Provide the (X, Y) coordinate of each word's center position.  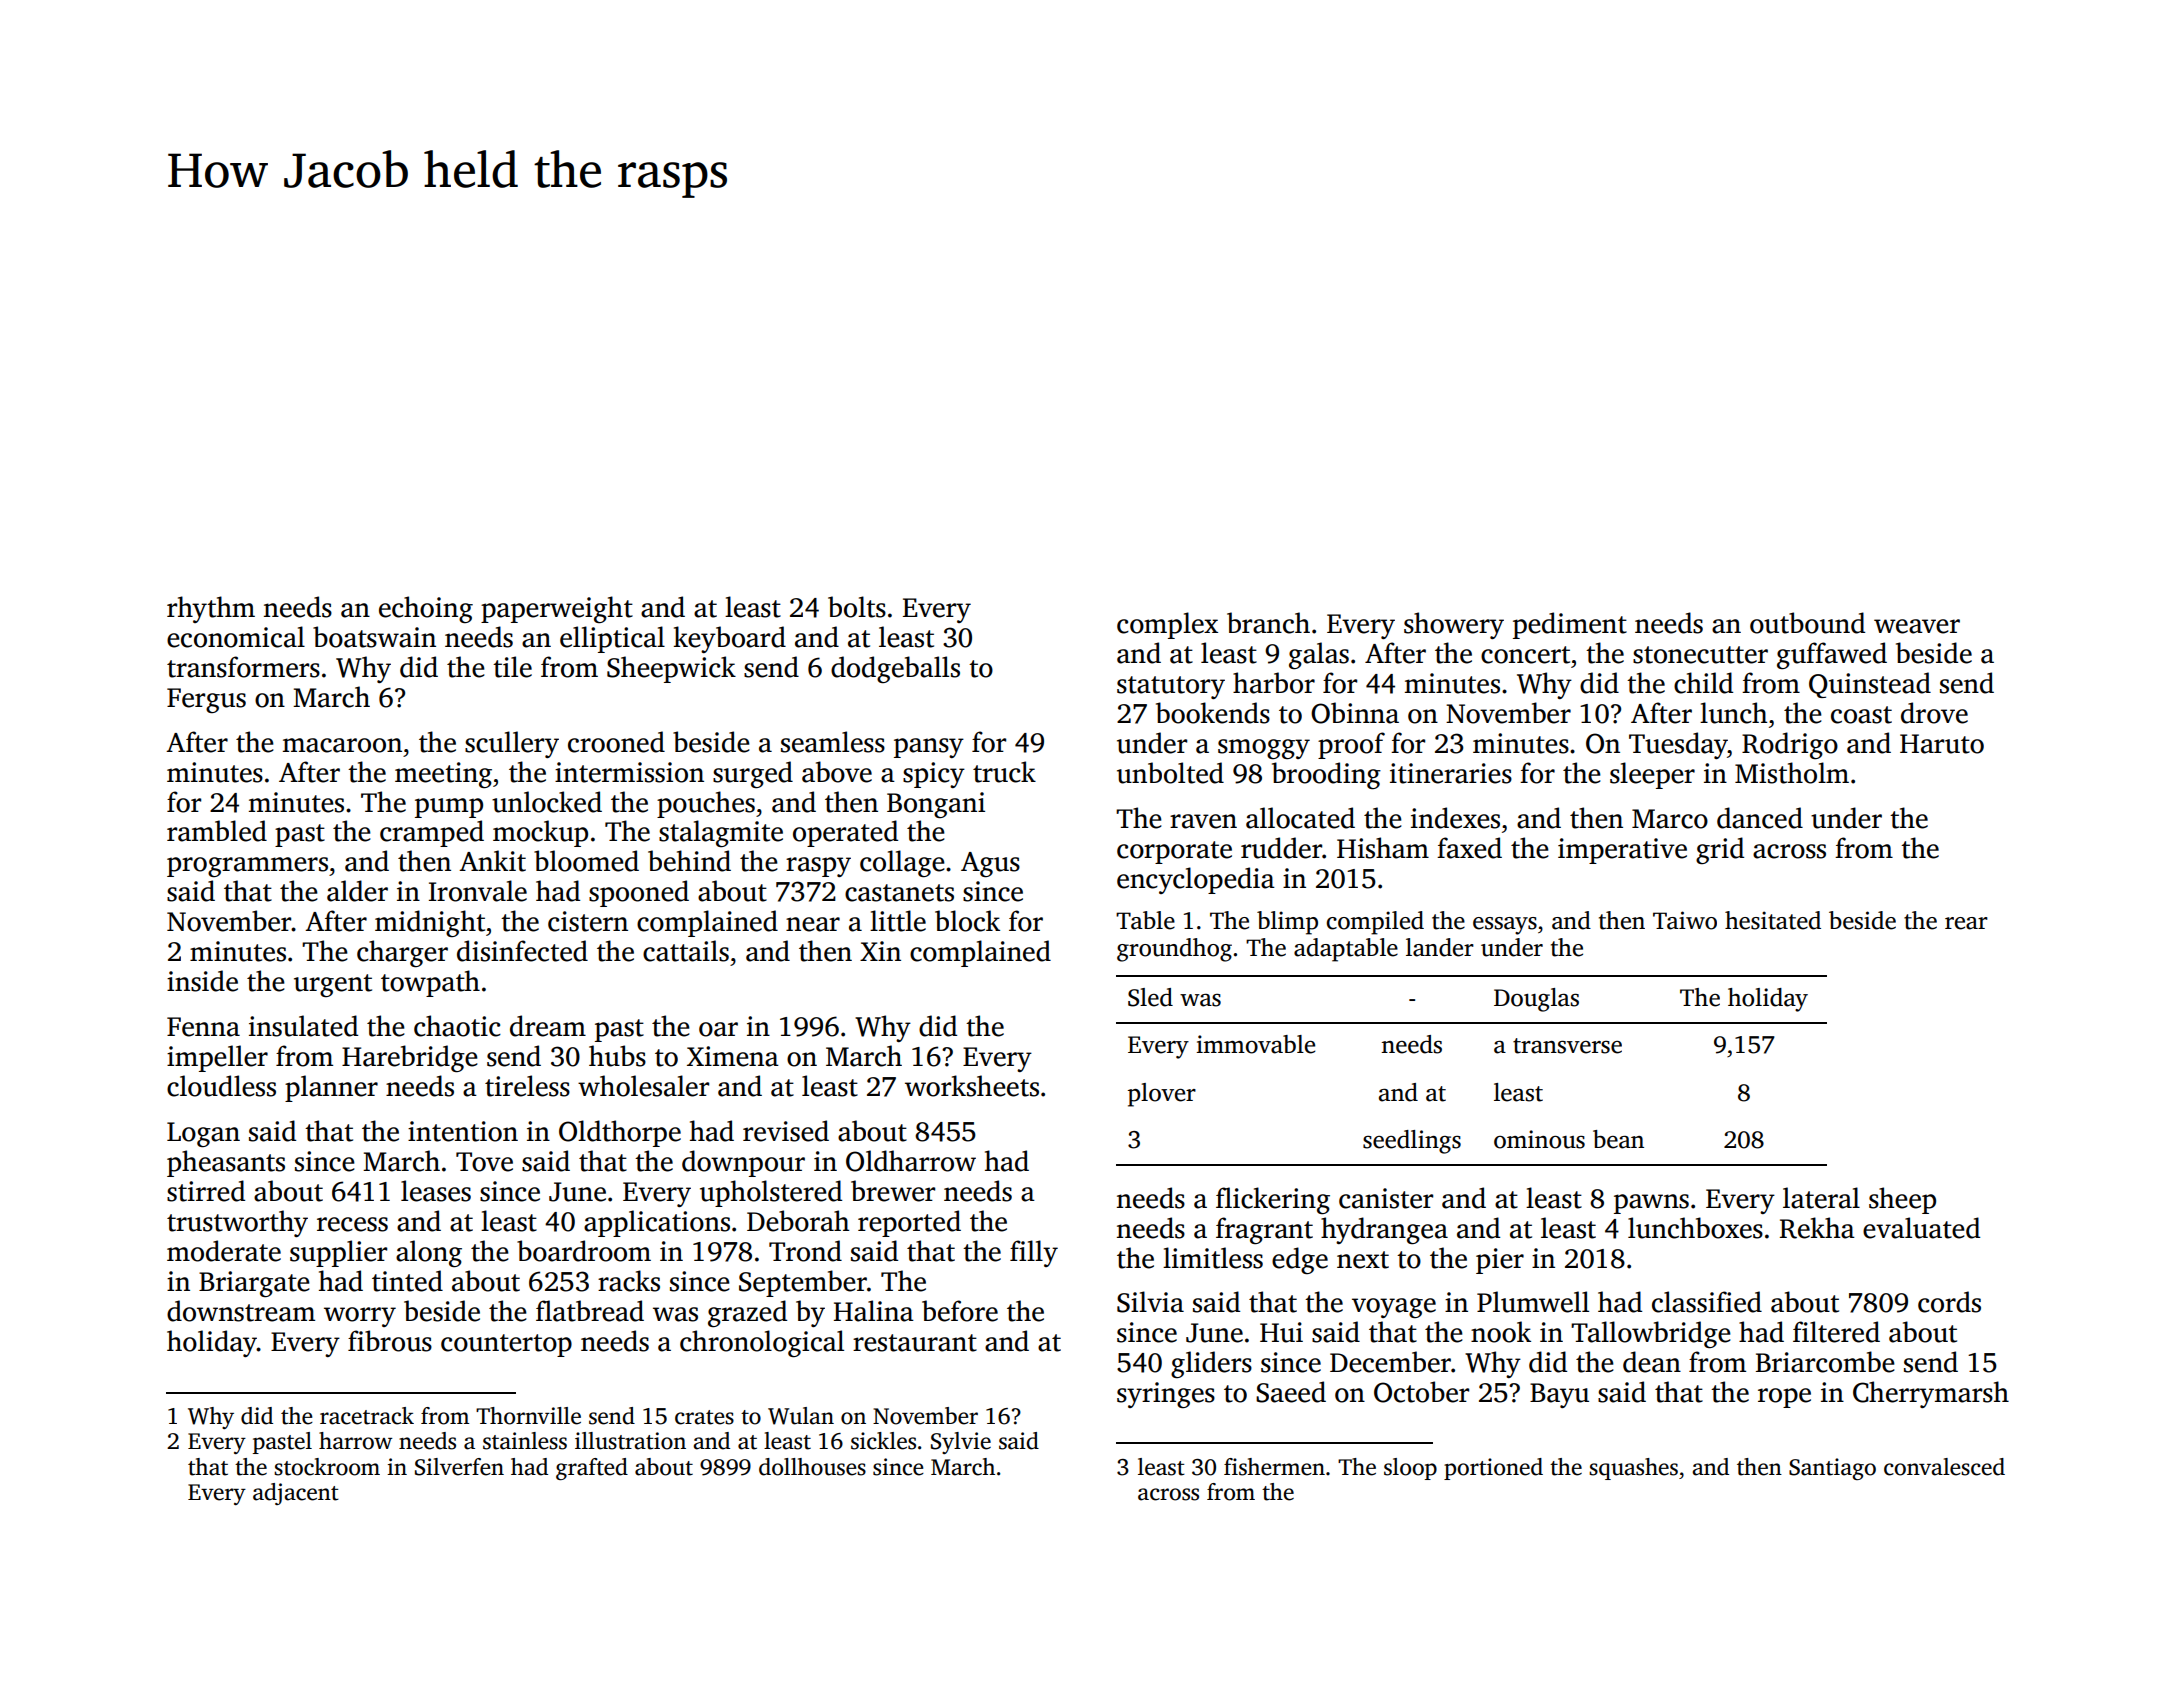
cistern (588, 921)
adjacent (296, 1494)
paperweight (557, 609)
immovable (1256, 1044)
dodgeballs (895, 669)
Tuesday (1678, 745)
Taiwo (1685, 920)
